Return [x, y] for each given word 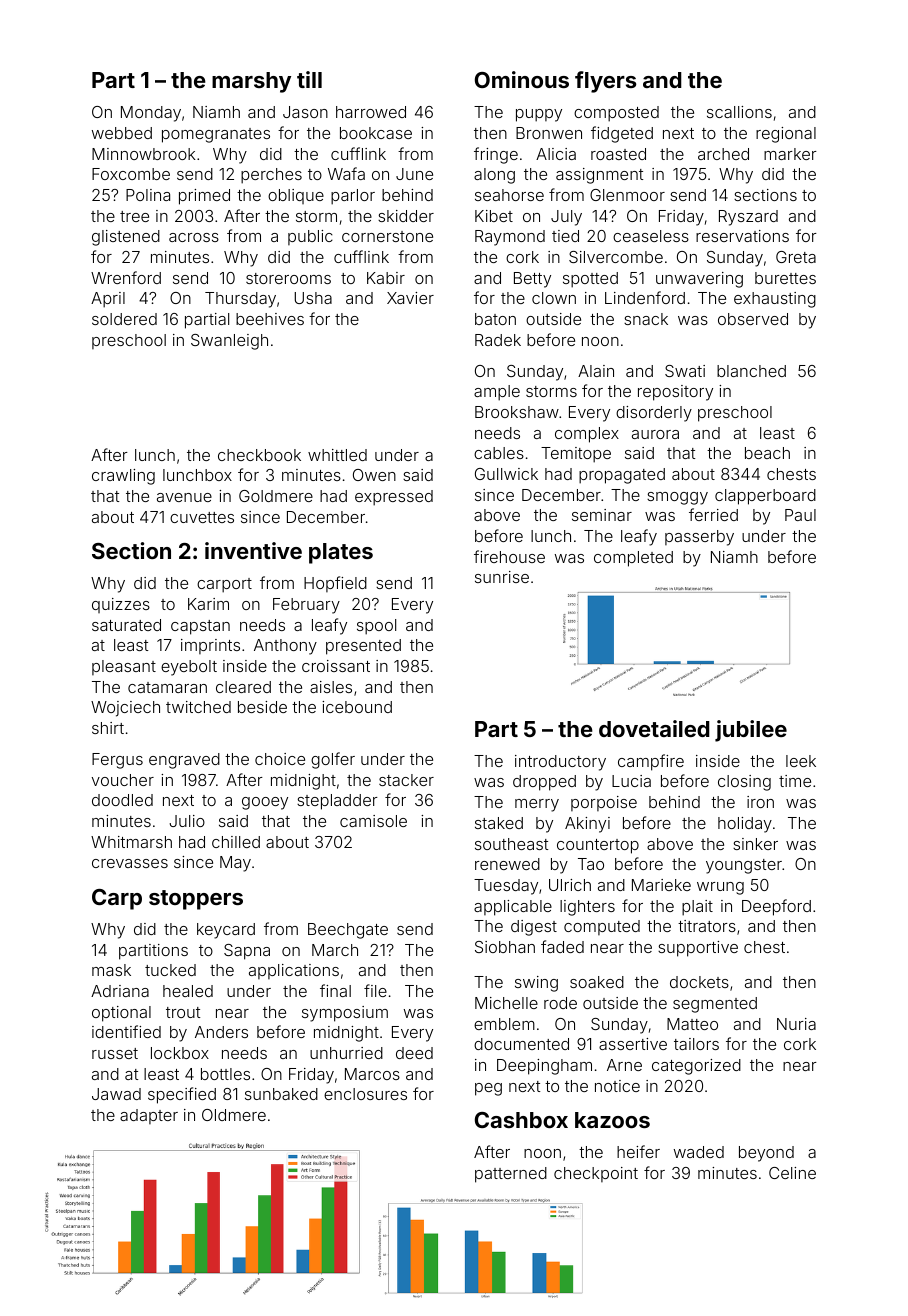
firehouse [509, 556]
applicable [513, 908]
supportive [698, 949]
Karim [208, 604]
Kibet [494, 216]
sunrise [502, 577]
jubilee [751, 731]
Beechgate [348, 931]
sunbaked [281, 1094]
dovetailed [654, 728]
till [309, 79]
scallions [739, 112]
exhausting [775, 300]
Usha [313, 298]
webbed [122, 133]
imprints [210, 646]
